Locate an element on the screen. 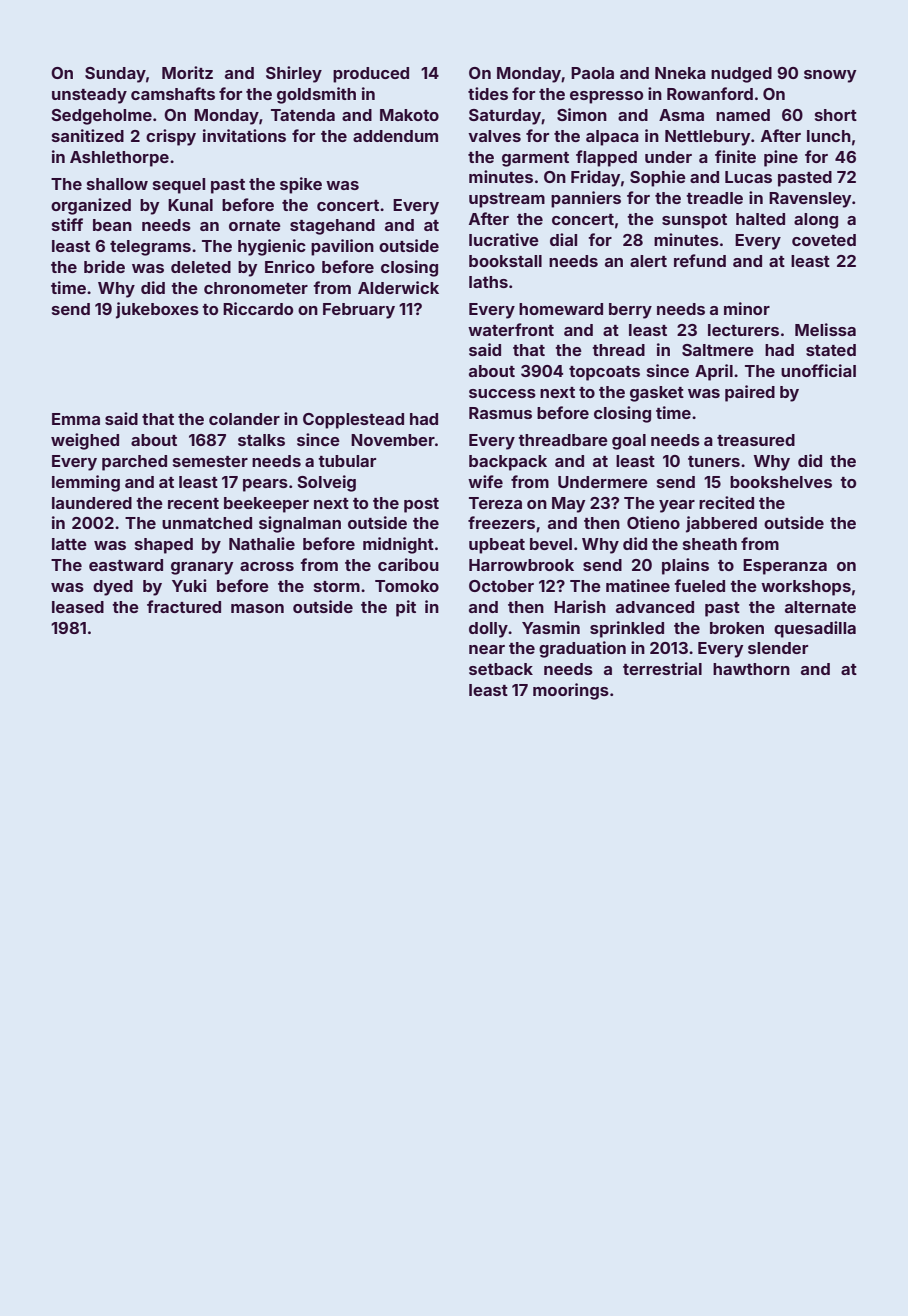 This screenshot has height=1316, width=908. colander is located at coordinates (244, 419).
